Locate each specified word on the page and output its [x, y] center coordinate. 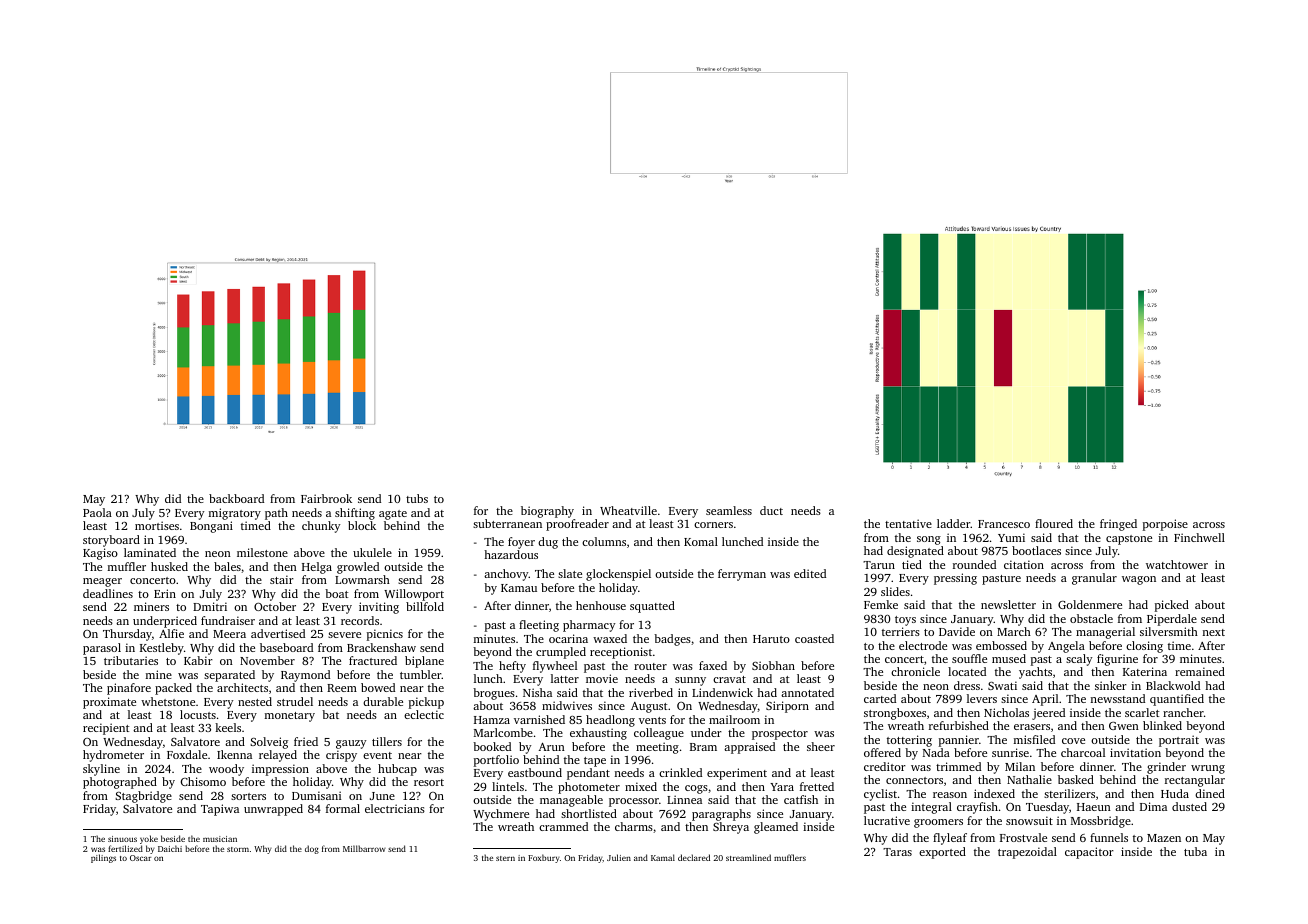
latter [565, 678]
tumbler [421, 674]
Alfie [171, 633]
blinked [1162, 725]
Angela [1066, 647]
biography [547, 512]
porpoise [1165, 525]
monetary [290, 717]
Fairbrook [326, 498]
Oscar [140, 858]
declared [694, 857]
